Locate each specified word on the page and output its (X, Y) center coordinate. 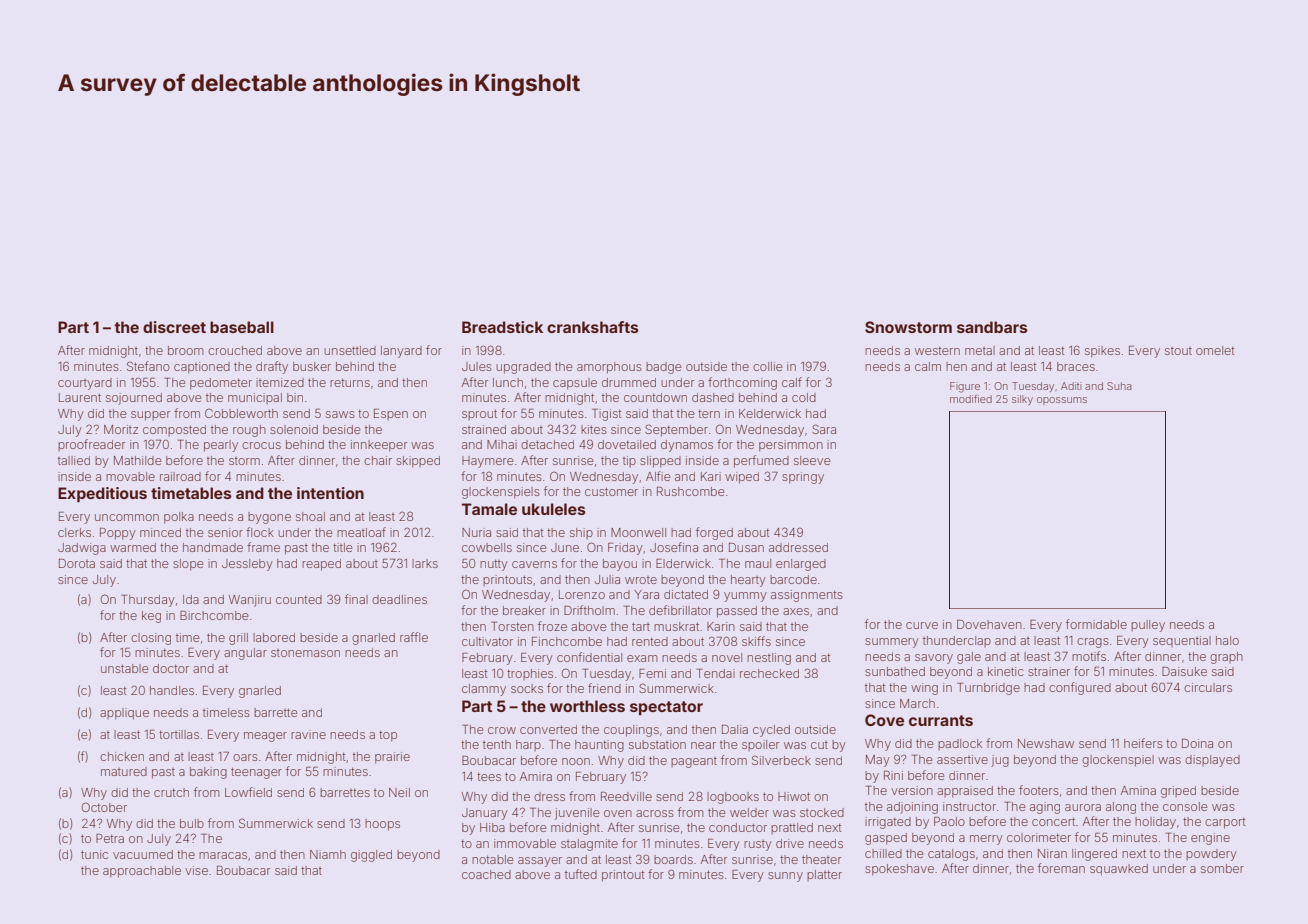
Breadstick (502, 327)
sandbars (992, 327)
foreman (1061, 868)
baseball (242, 327)
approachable (142, 872)
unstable (124, 668)
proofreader (91, 445)
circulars (1208, 687)
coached (486, 874)
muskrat (676, 626)
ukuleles (554, 509)
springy (803, 478)
